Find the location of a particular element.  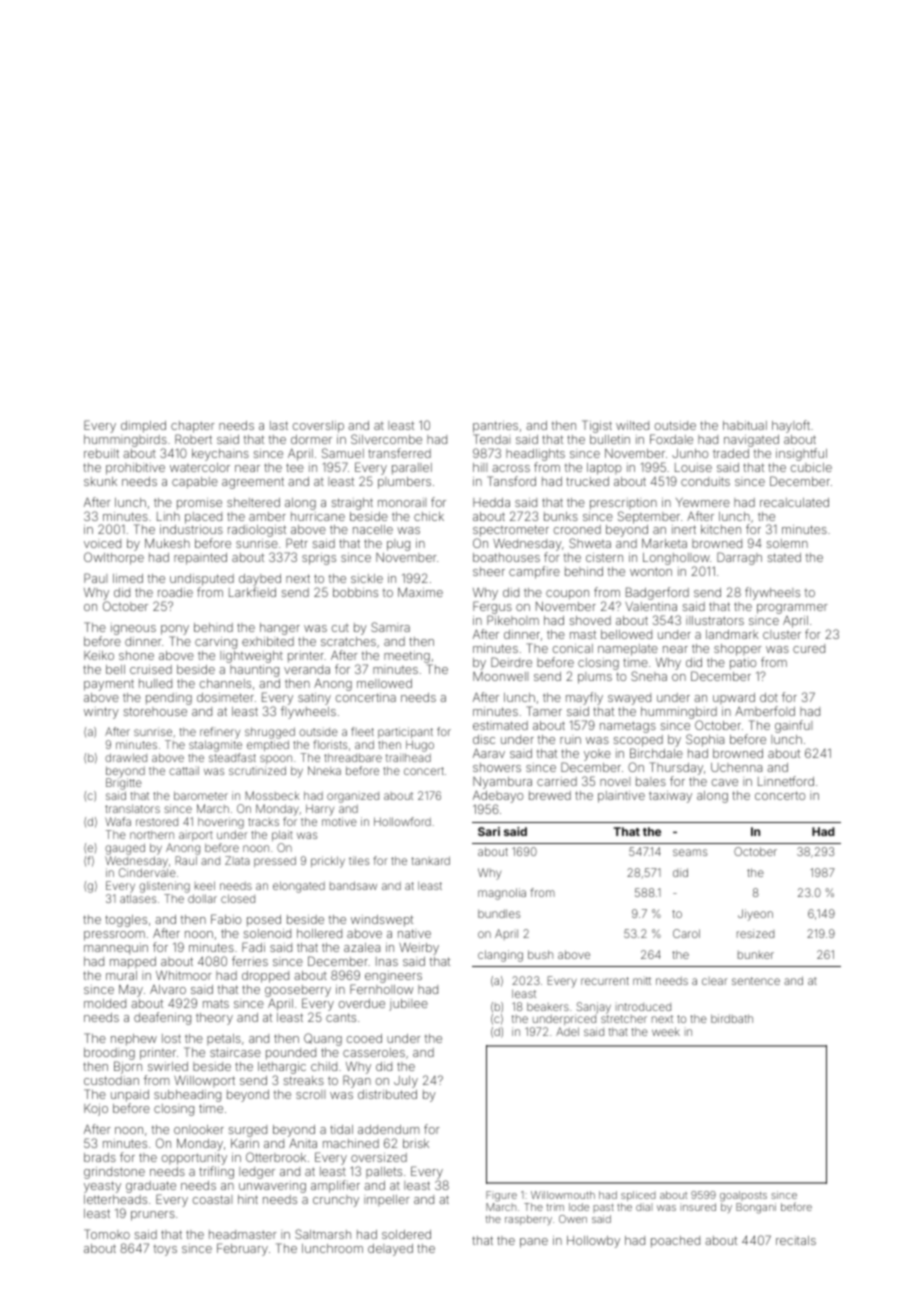

hint is located at coordinates (248, 1199).
